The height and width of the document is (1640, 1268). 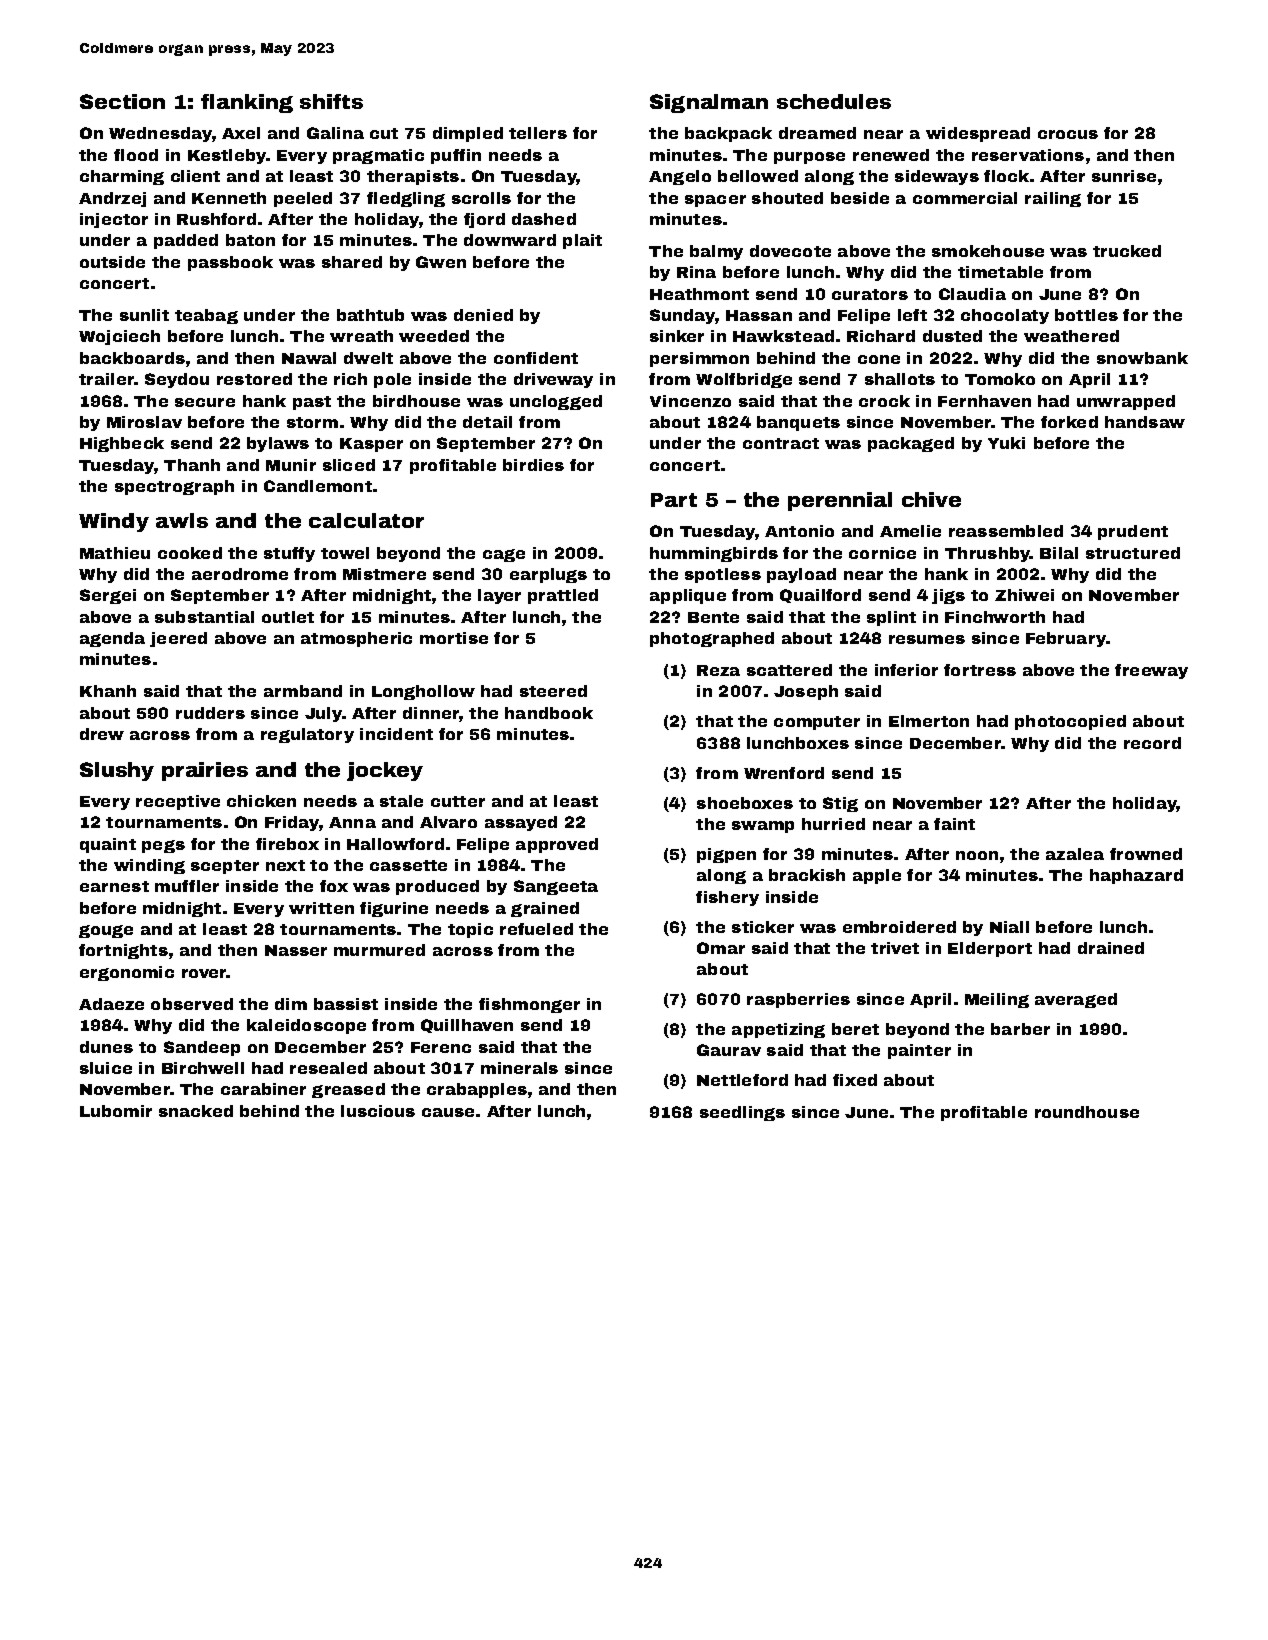 I want to click on seedlings, so click(x=742, y=1113).
